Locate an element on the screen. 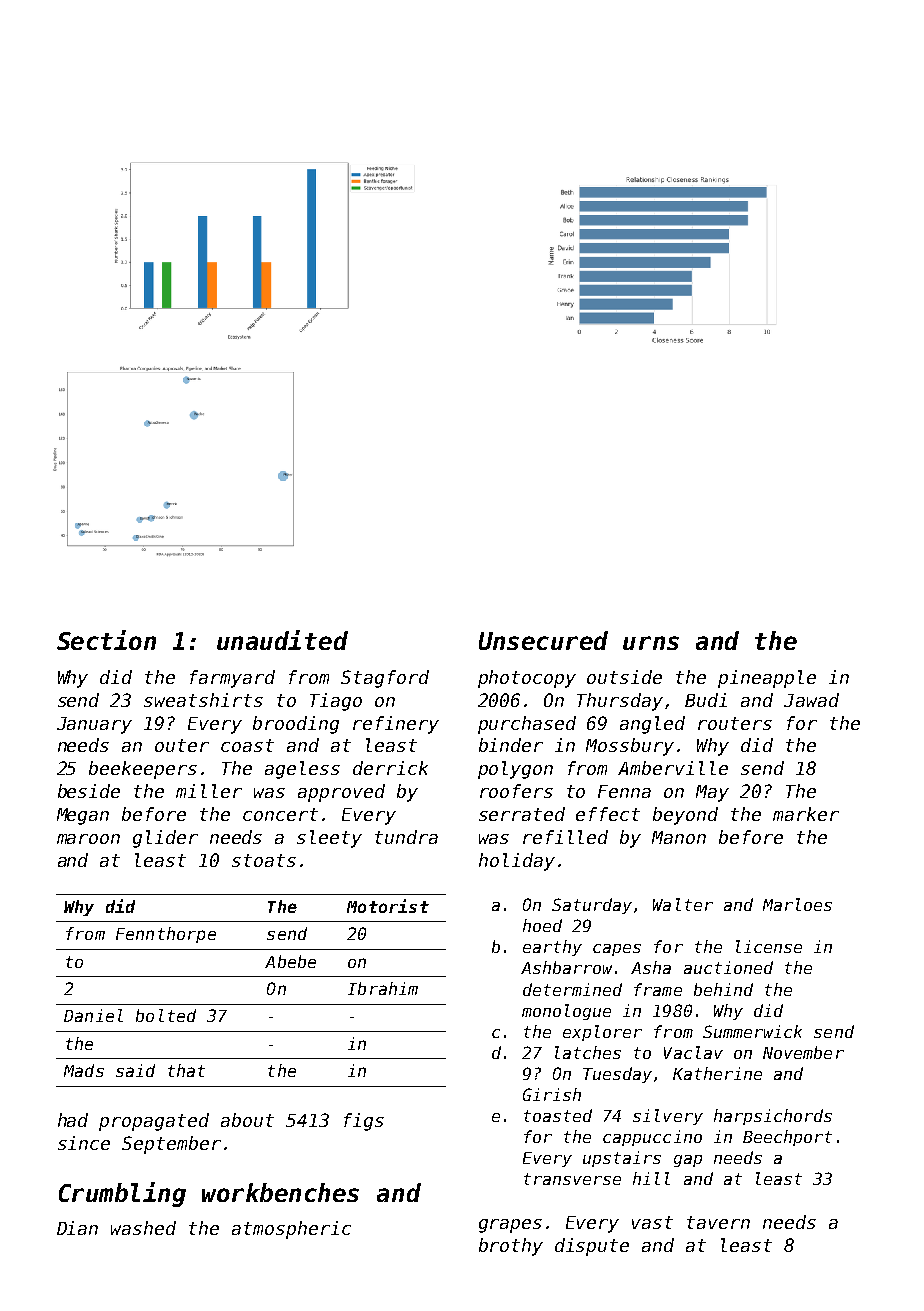 This screenshot has height=1311, width=924. urns is located at coordinates (651, 643).
